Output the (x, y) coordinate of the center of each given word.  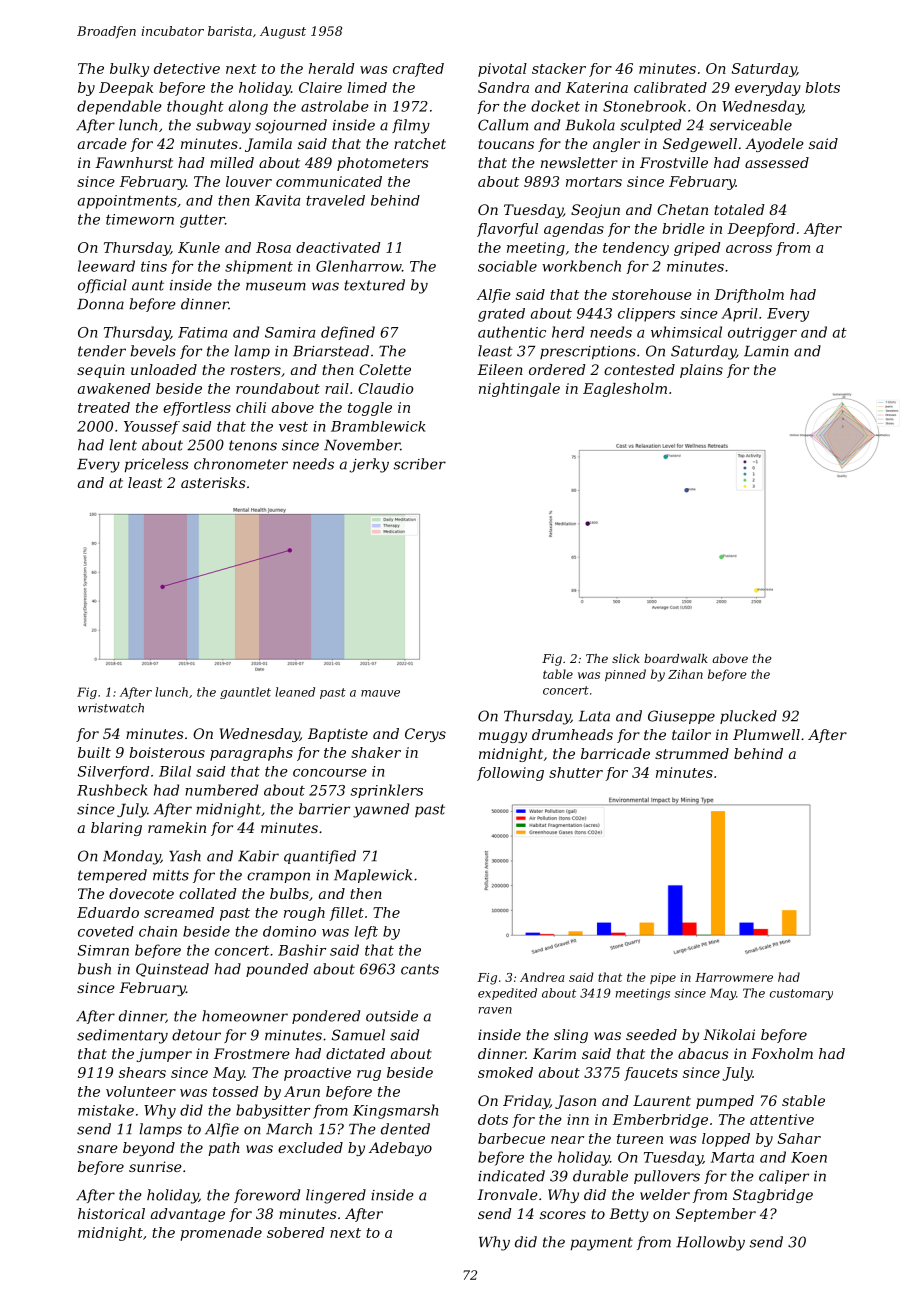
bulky (129, 70)
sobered (295, 1232)
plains (701, 371)
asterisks (213, 482)
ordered (557, 369)
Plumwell (766, 734)
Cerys (425, 735)
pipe (663, 978)
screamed (179, 912)
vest (293, 426)
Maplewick (373, 876)
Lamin (766, 351)
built (94, 752)
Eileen (500, 369)
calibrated (670, 87)
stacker (559, 68)
